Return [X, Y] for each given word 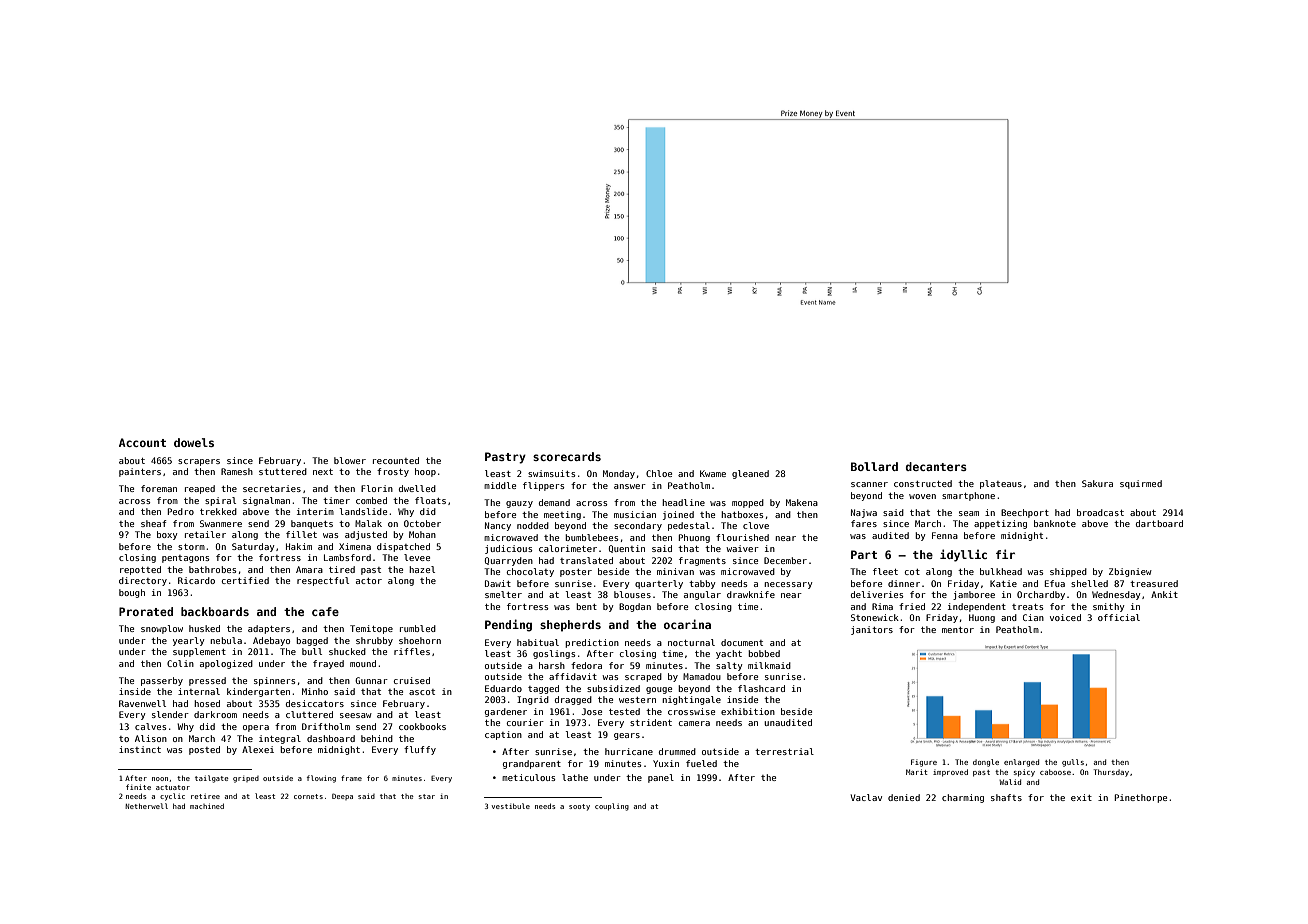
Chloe [659, 473]
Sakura [1097, 483]
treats [1027, 607]
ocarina [687, 624]
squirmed [1141, 484]
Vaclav [866, 797]
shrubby [374, 641]
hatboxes [742, 514]
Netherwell [146, 806]
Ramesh [237, 471]
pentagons [185, 559]
